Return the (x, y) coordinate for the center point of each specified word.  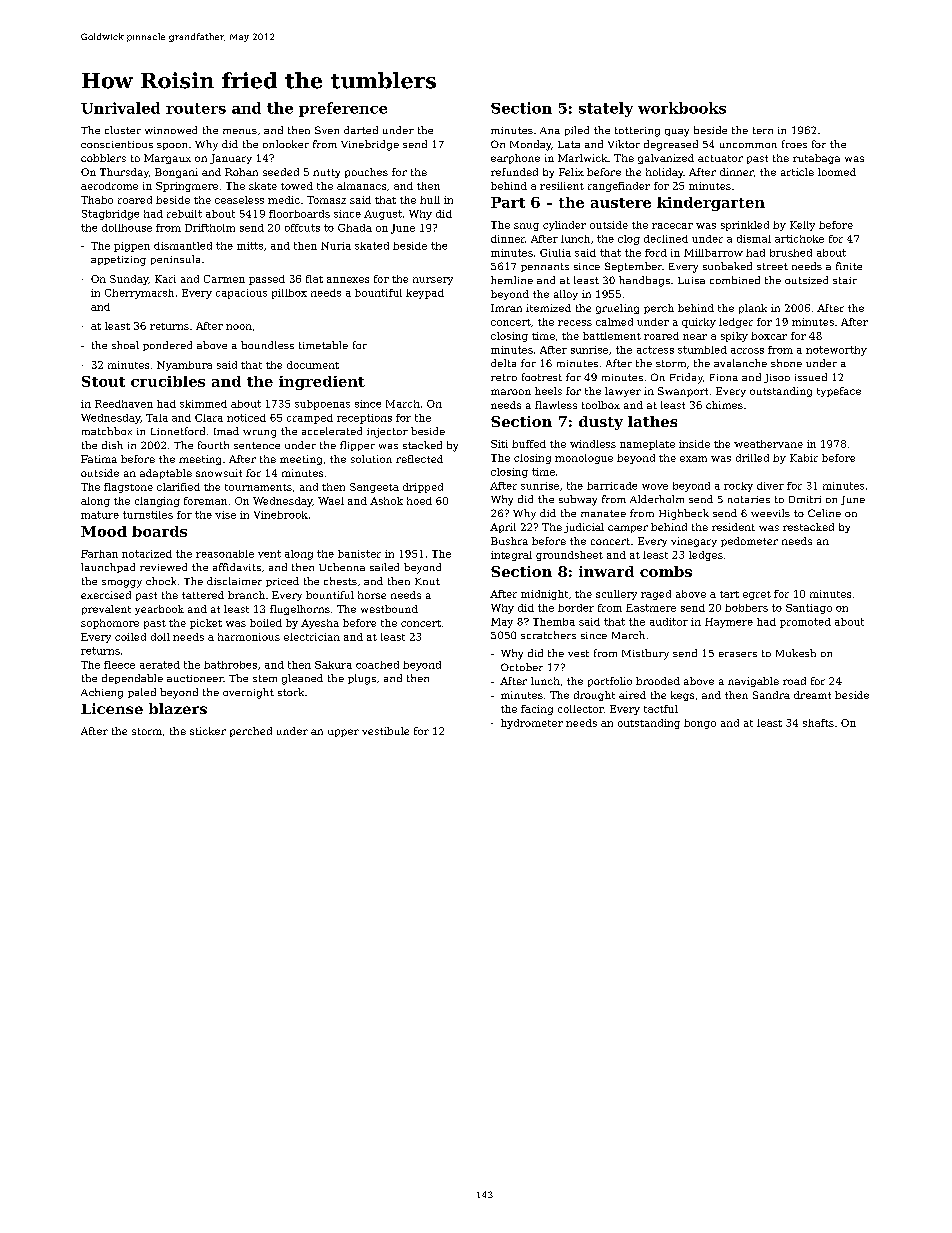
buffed (529, 444)
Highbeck (684, 514)
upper (343, 733)
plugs (362, 679)
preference (343, 109)
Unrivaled (120, 108)
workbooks (682, 108)
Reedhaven (124, 404)
